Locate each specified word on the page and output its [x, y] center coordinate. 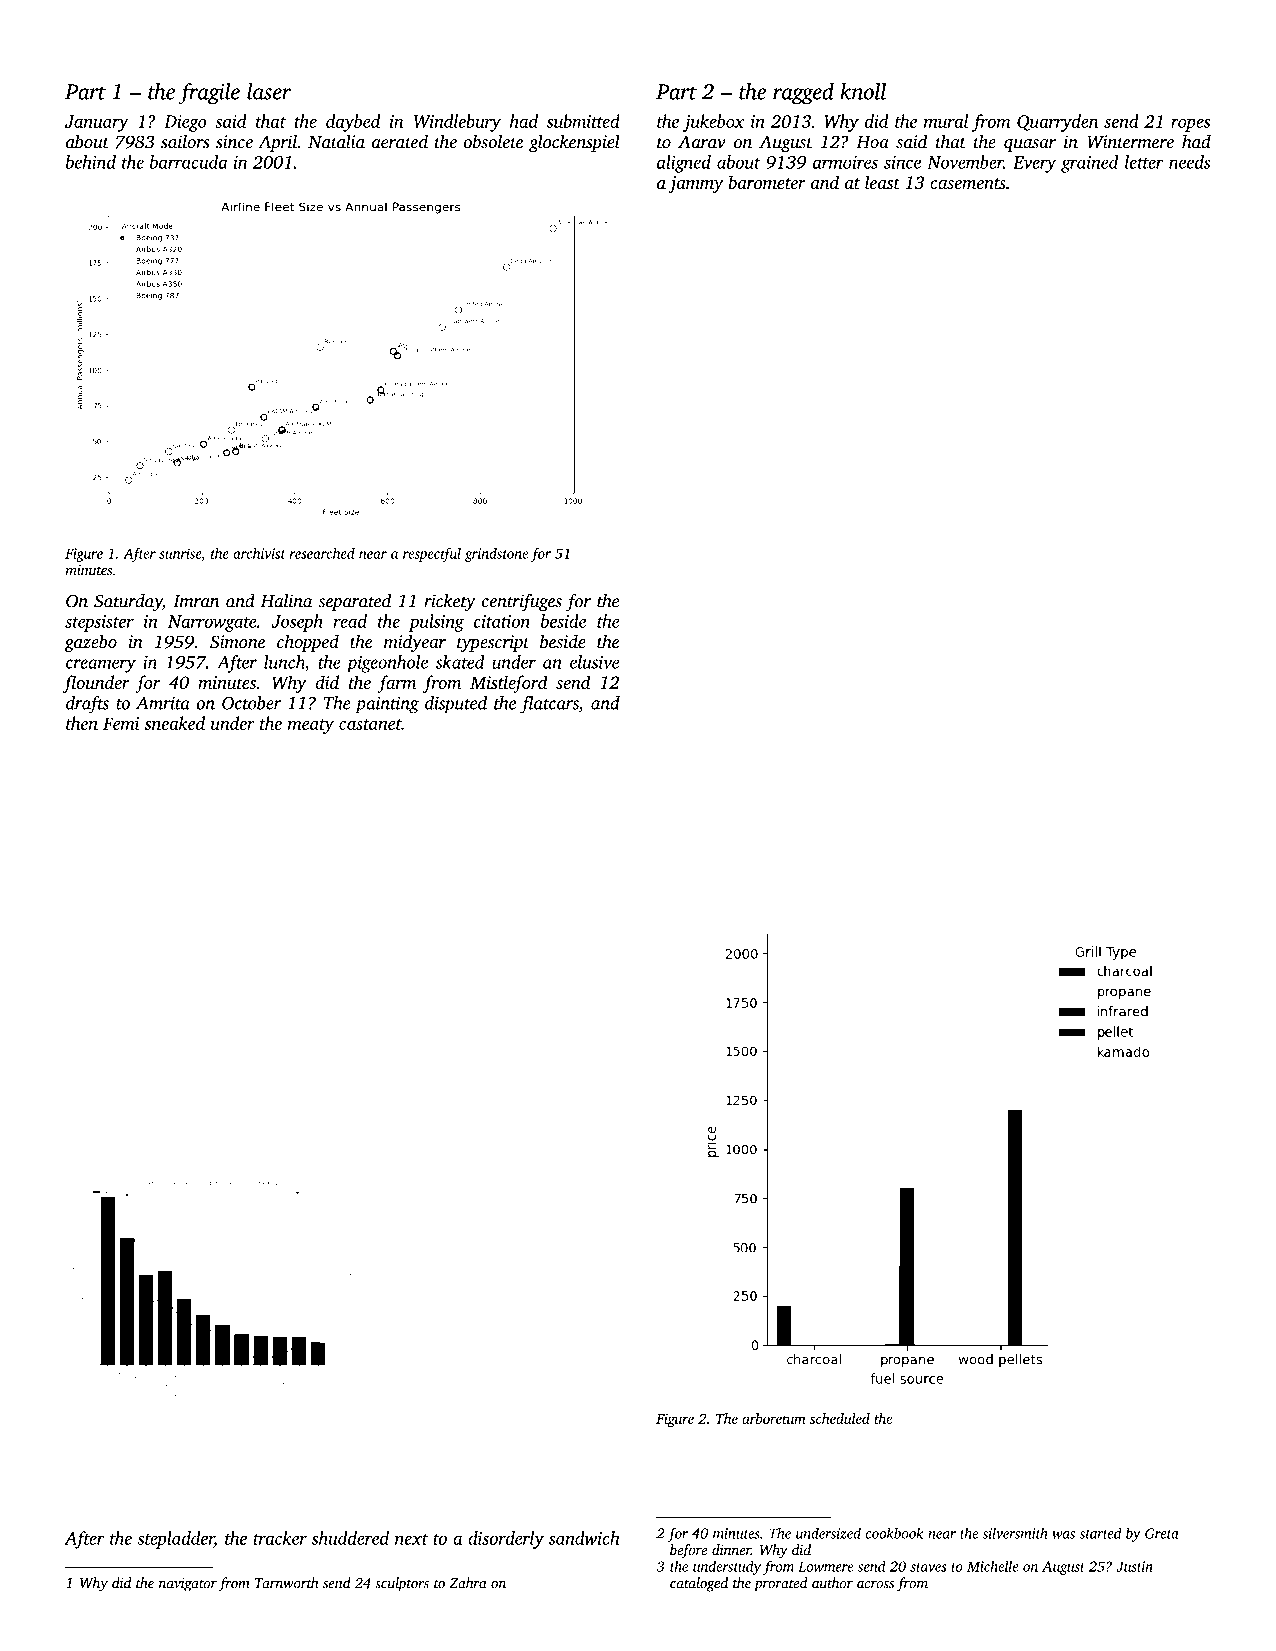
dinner [731, 1549]
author [832, 1583]
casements [968, 183]
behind [91, 162]
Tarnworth [287, 1583]
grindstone [496, 555]
